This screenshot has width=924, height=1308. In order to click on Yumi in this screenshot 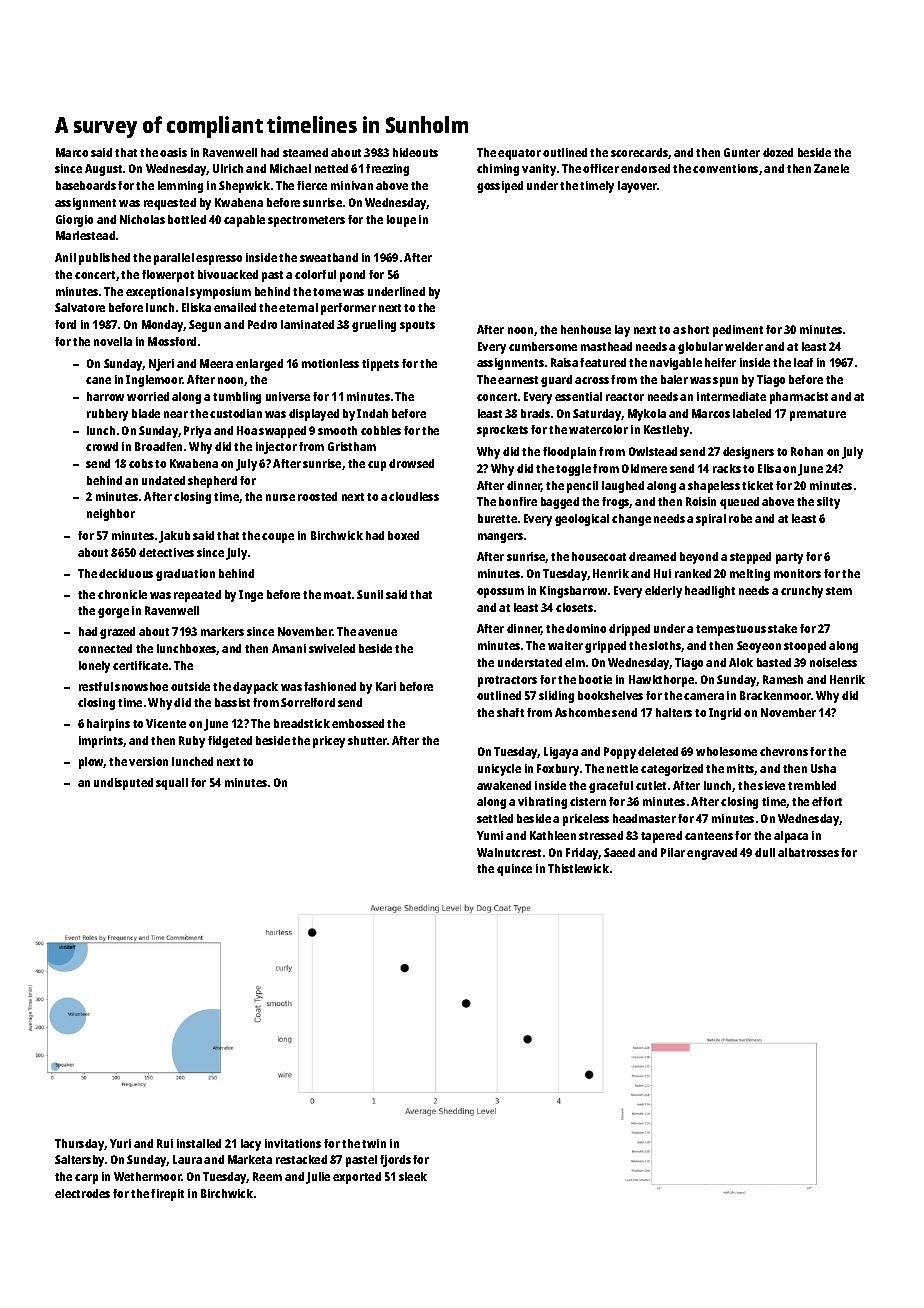, I will do `click(490, 835)`.
